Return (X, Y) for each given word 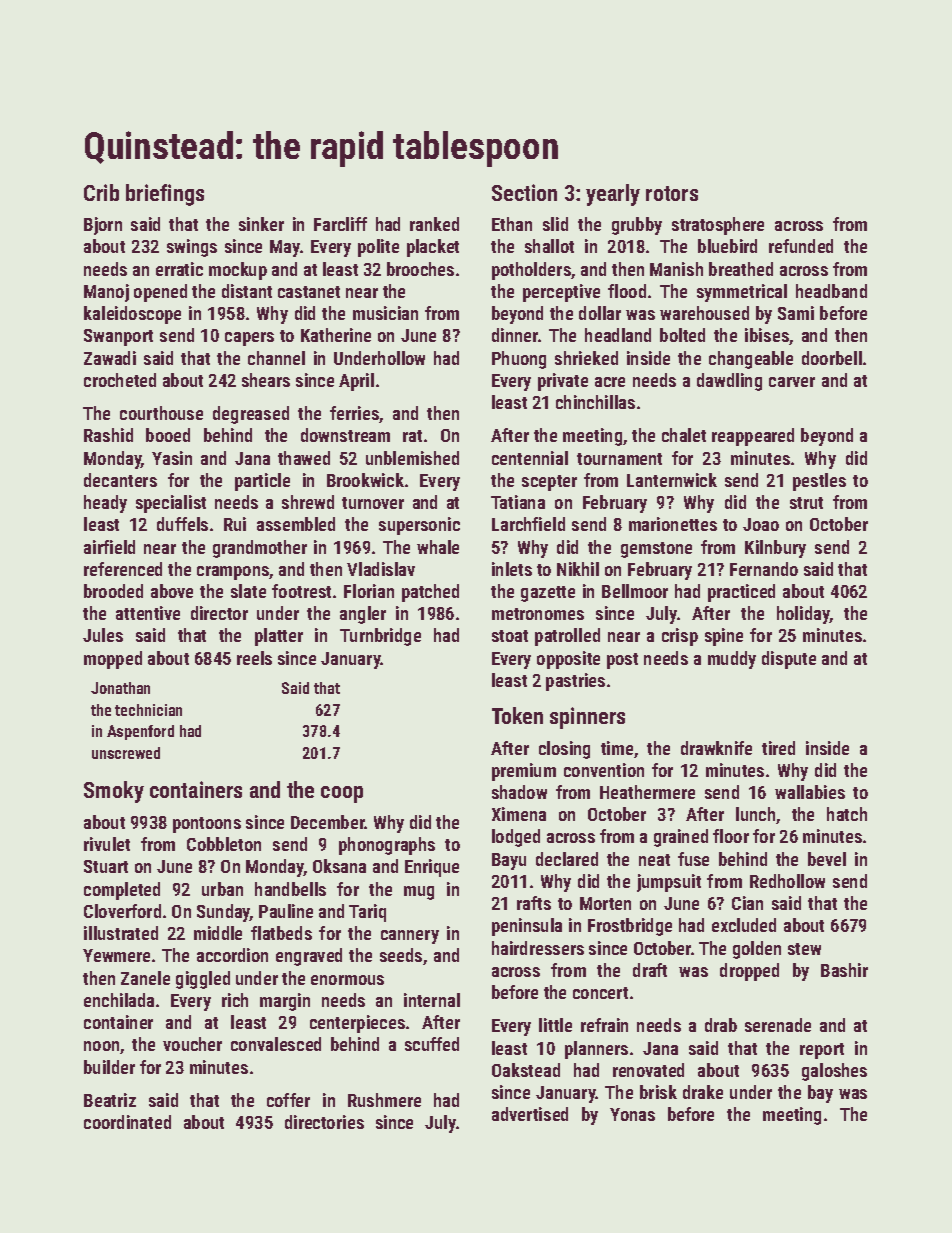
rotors (672, 193)
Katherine (336, 335)
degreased (251, 415)
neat (654, 860)
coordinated (127, 1122)
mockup (238, 271)
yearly (613, 195)
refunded (801, 246)
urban (222, 889)
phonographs (387, 846)
